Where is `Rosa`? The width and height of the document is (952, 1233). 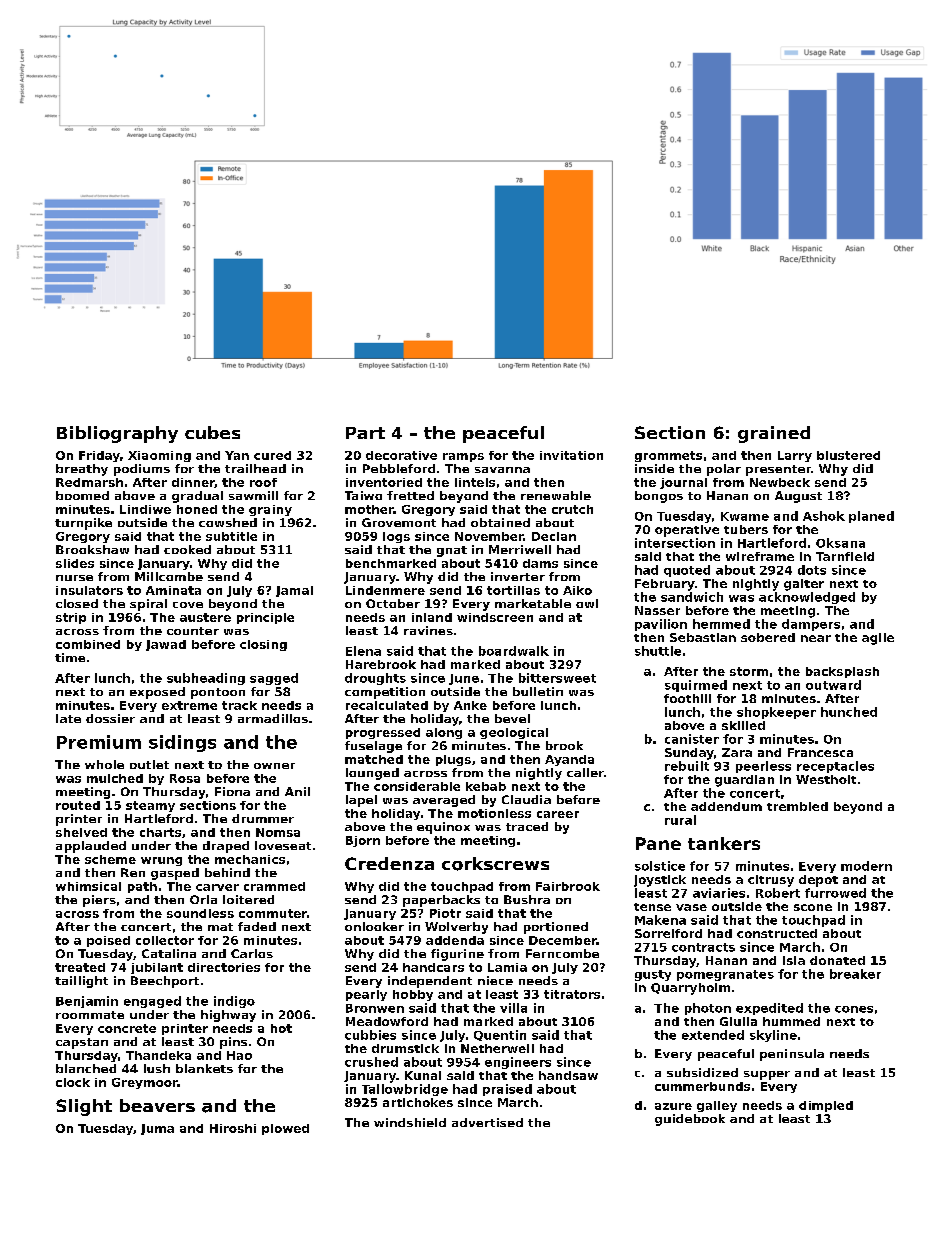
Rosa is located at coordinates (185, 778).
